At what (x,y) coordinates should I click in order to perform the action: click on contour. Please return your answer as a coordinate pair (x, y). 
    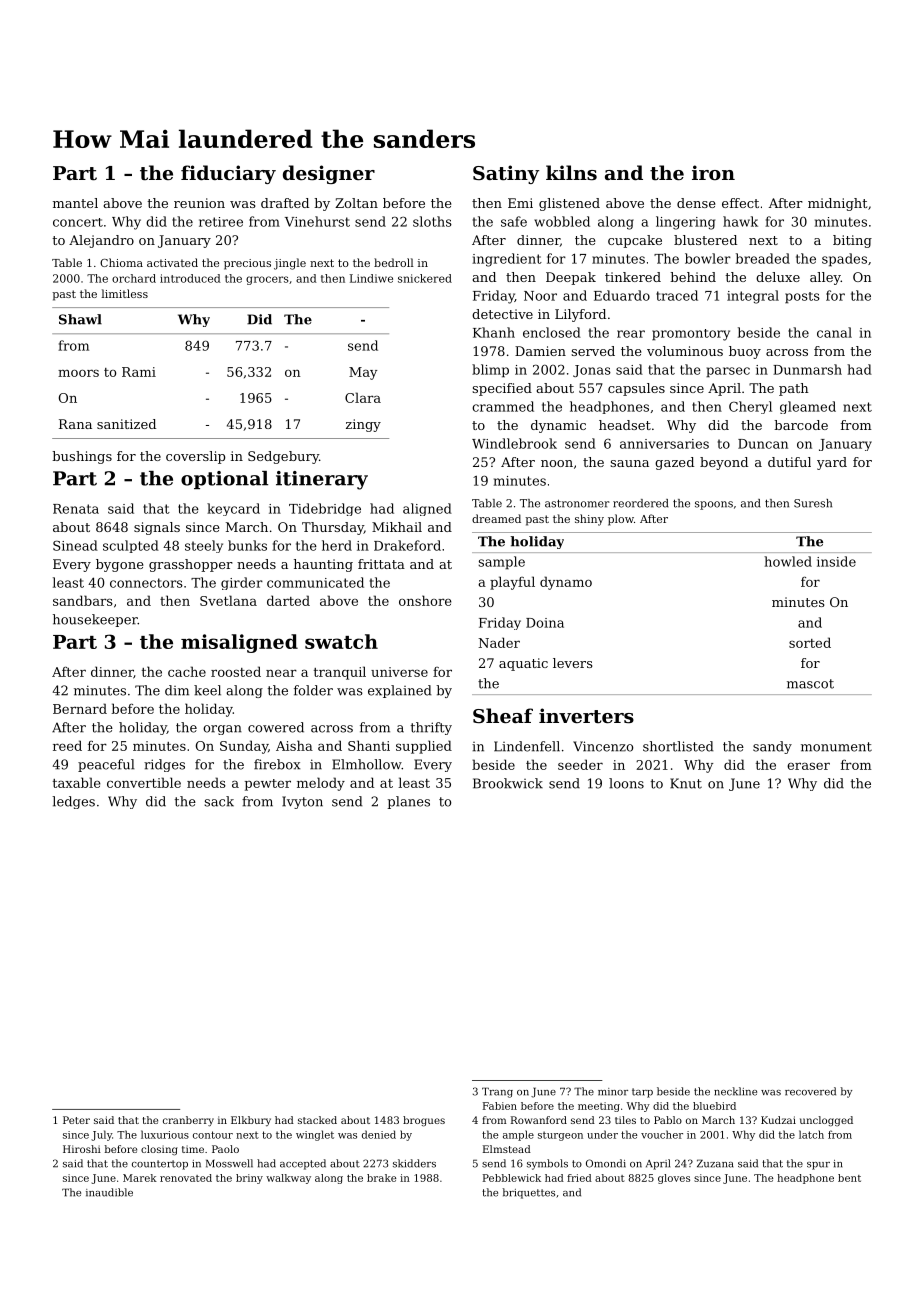
    Looking at the image, I should click on (213, 1135).
